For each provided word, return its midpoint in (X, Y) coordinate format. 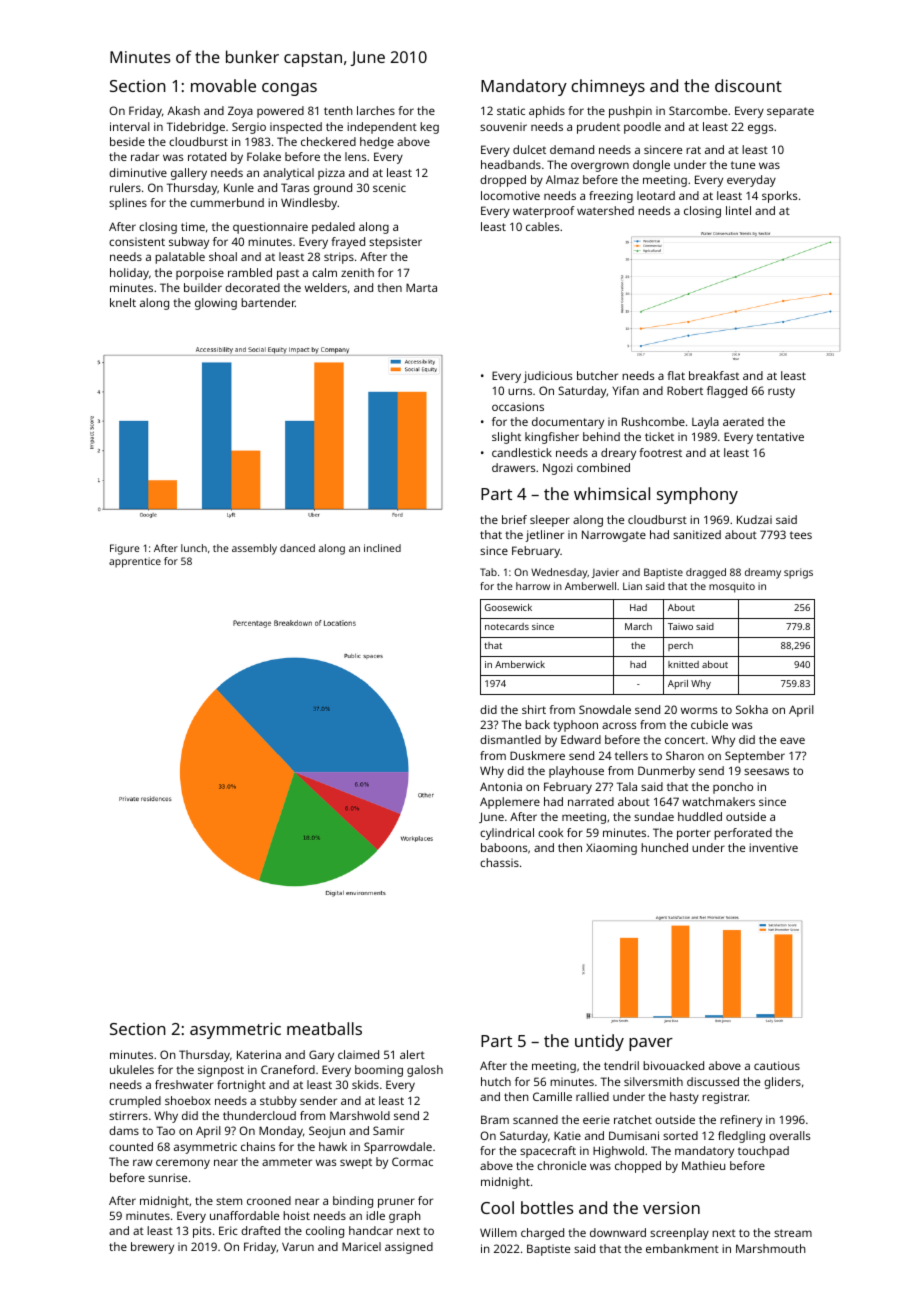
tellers (631, 755)
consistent (137, 242)
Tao (166, 1130)
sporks (779, 197)
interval (130, 126)
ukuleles (132, 1069)
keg (429, 128)
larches (376, 110)
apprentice (135, 562)
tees (801, 535)
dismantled (510, 739)
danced (297, 548)
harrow (533, 586)
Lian (632, 586)
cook (550, 832)
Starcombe (698, 110)
